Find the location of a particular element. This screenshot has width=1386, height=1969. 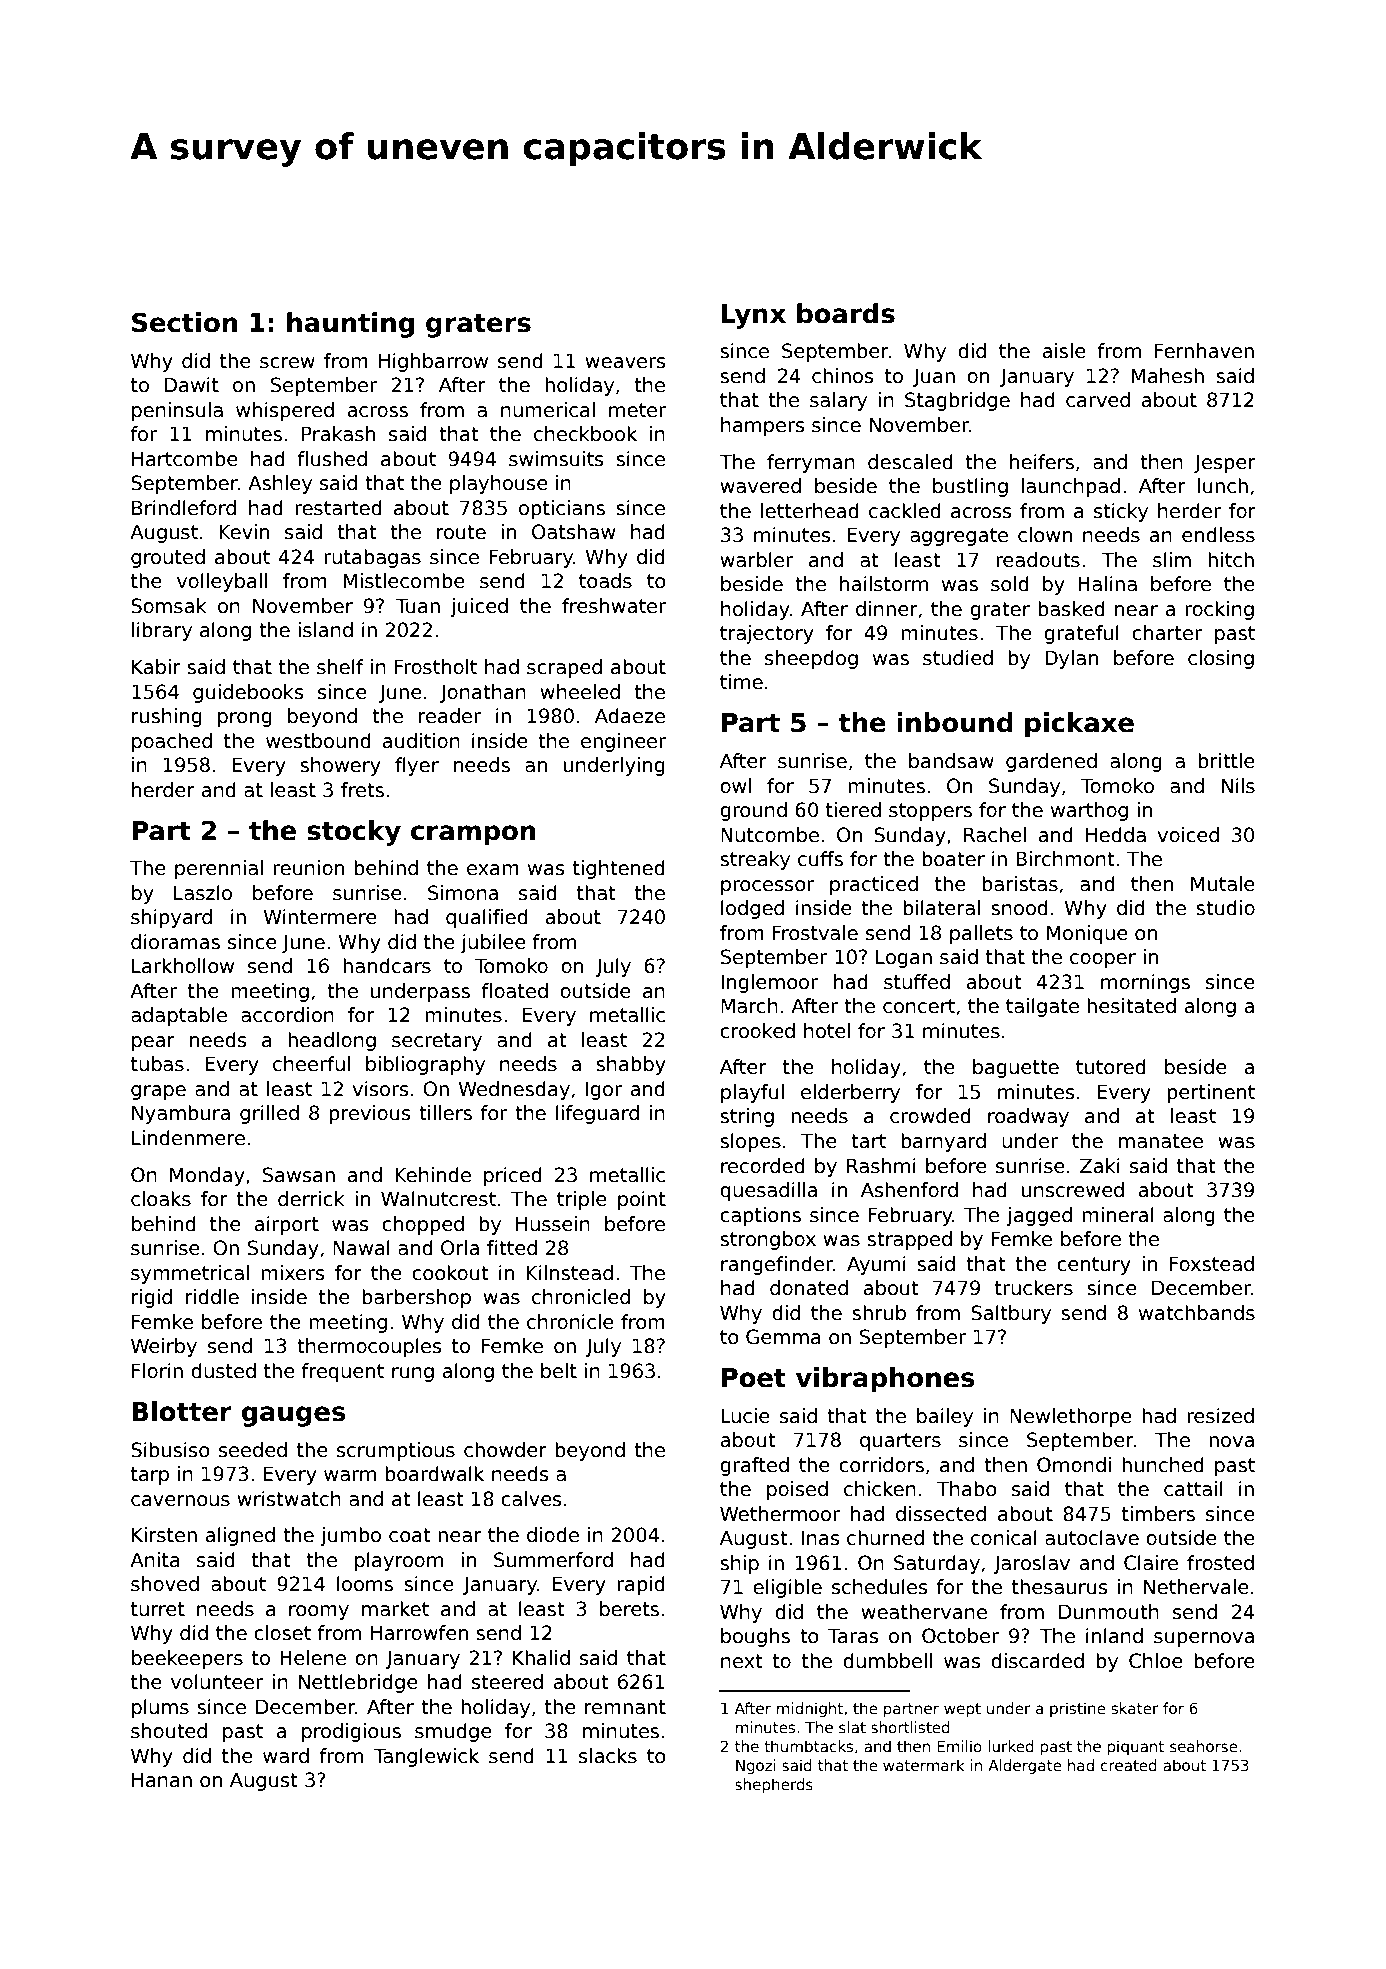

slacks is located at coordinates (608, 1756).
